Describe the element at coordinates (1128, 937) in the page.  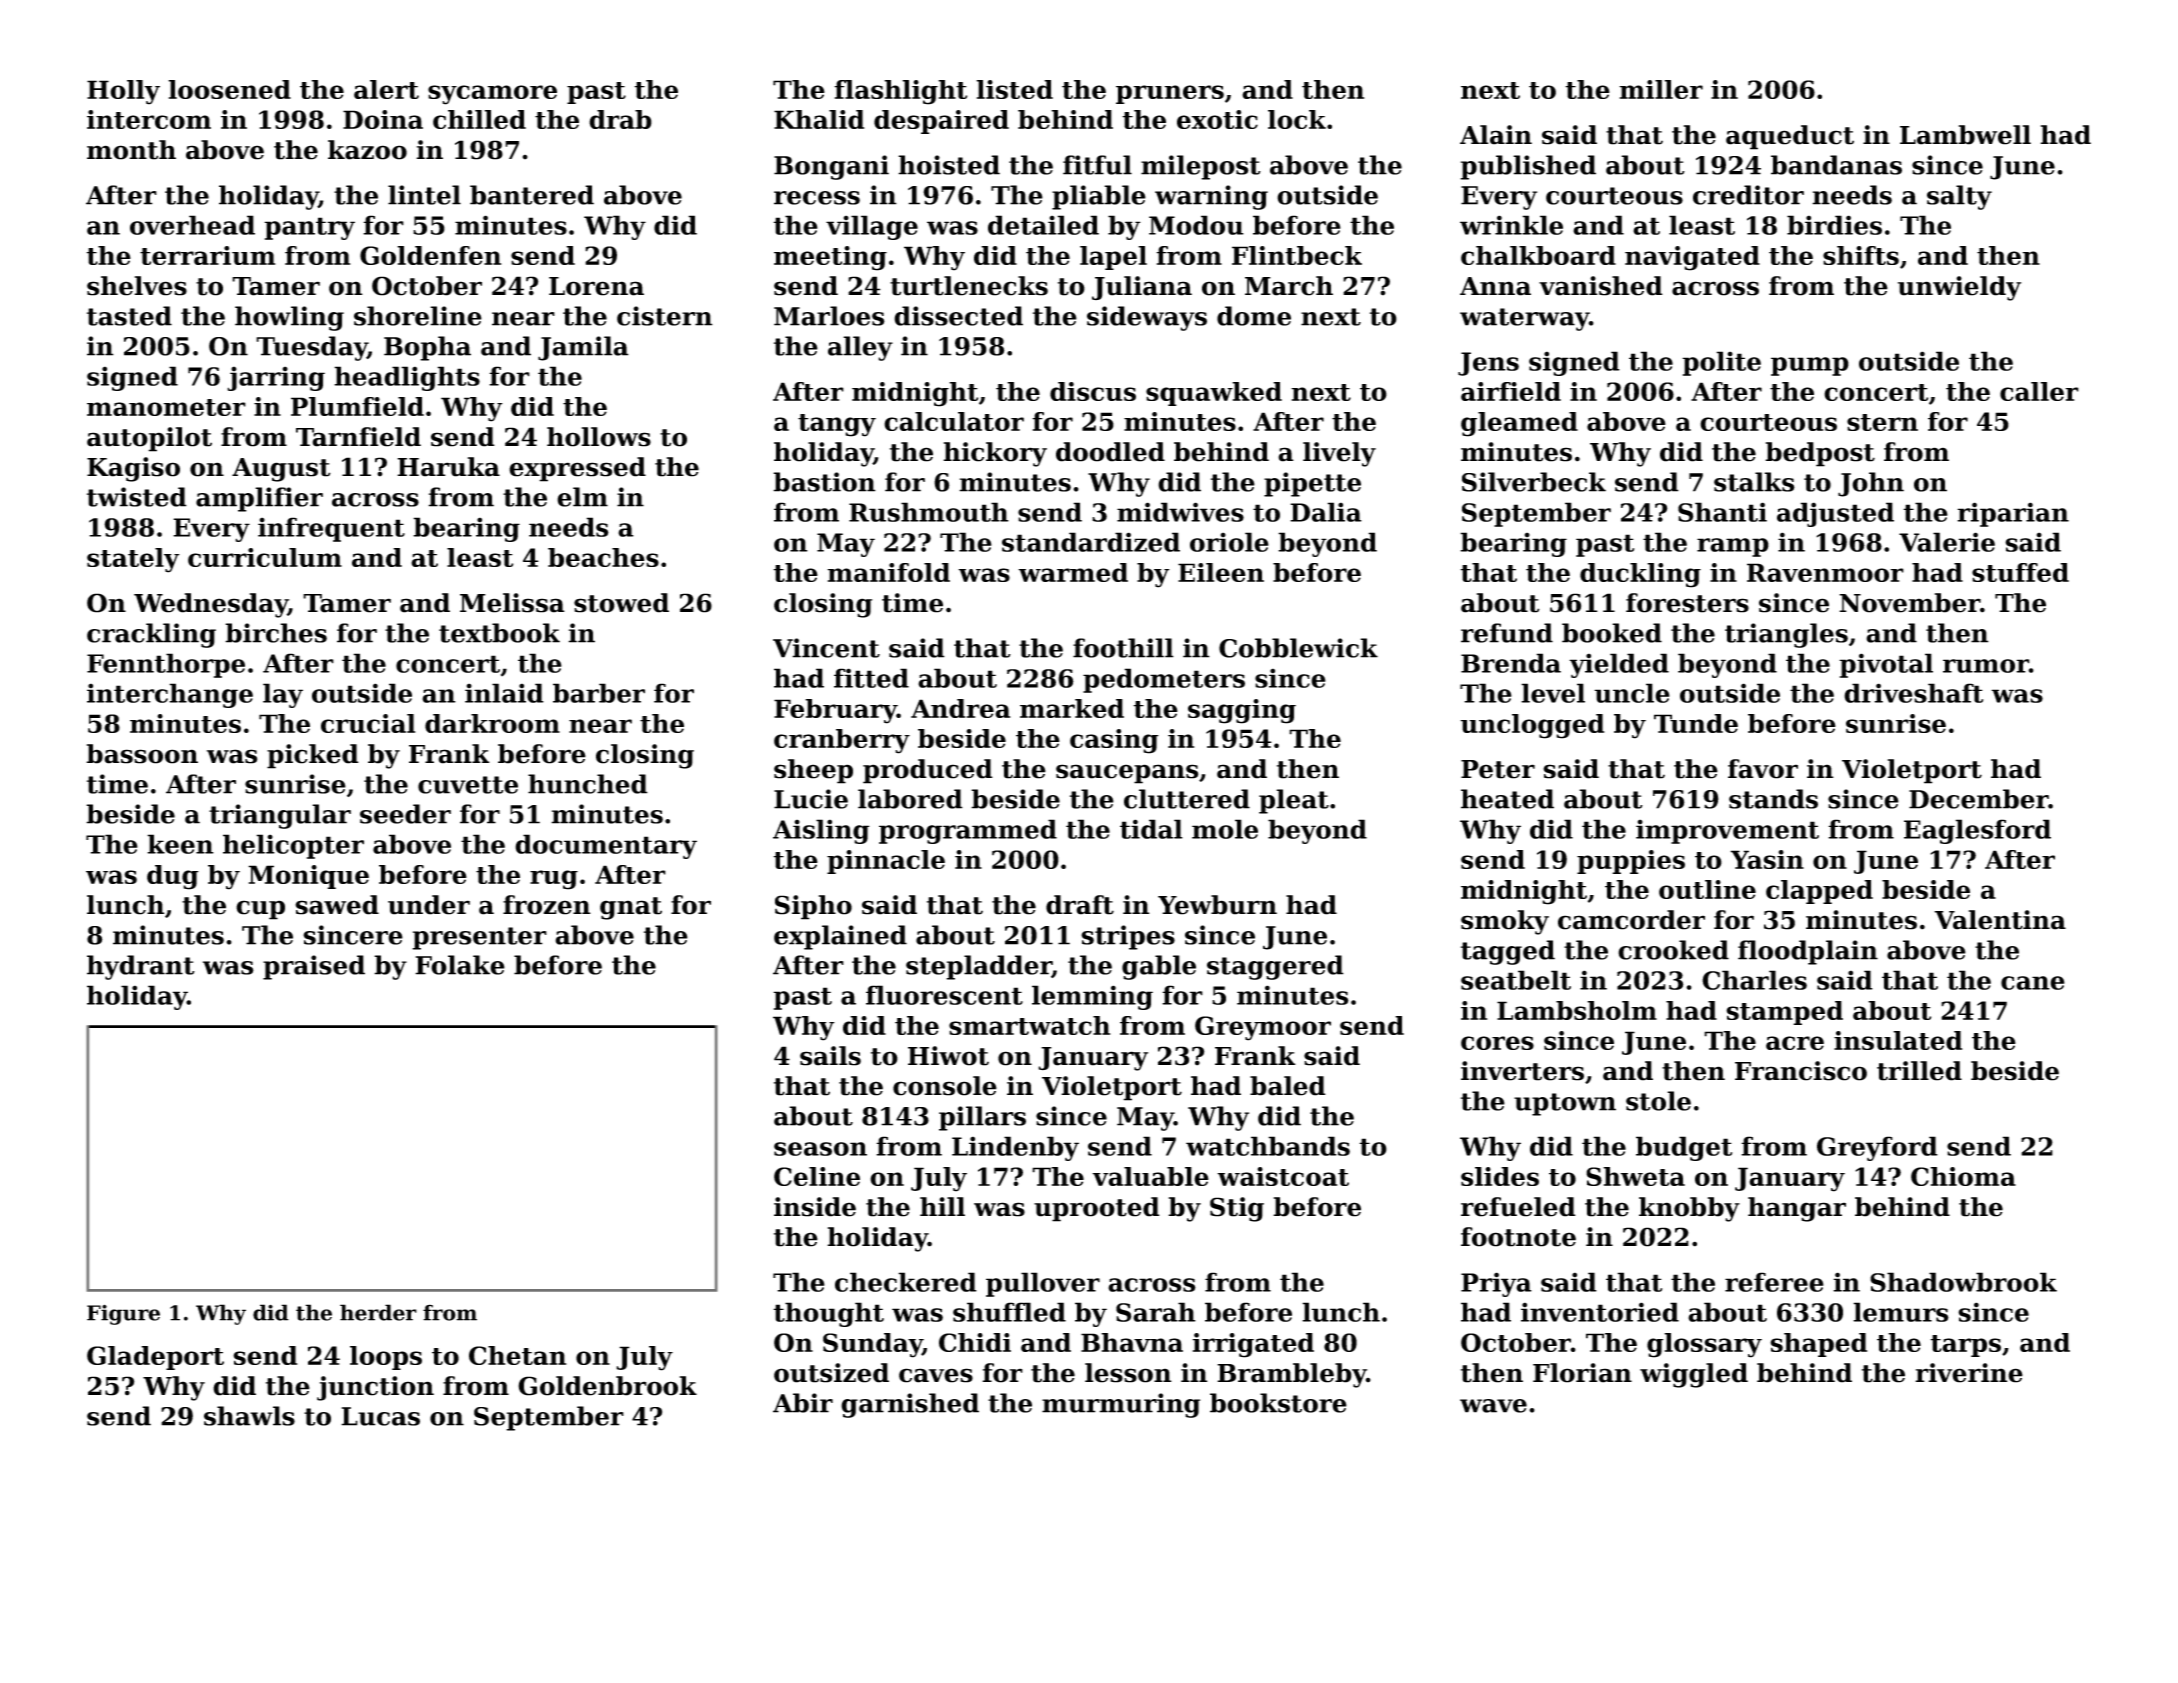
I see `stripes` at that location.
